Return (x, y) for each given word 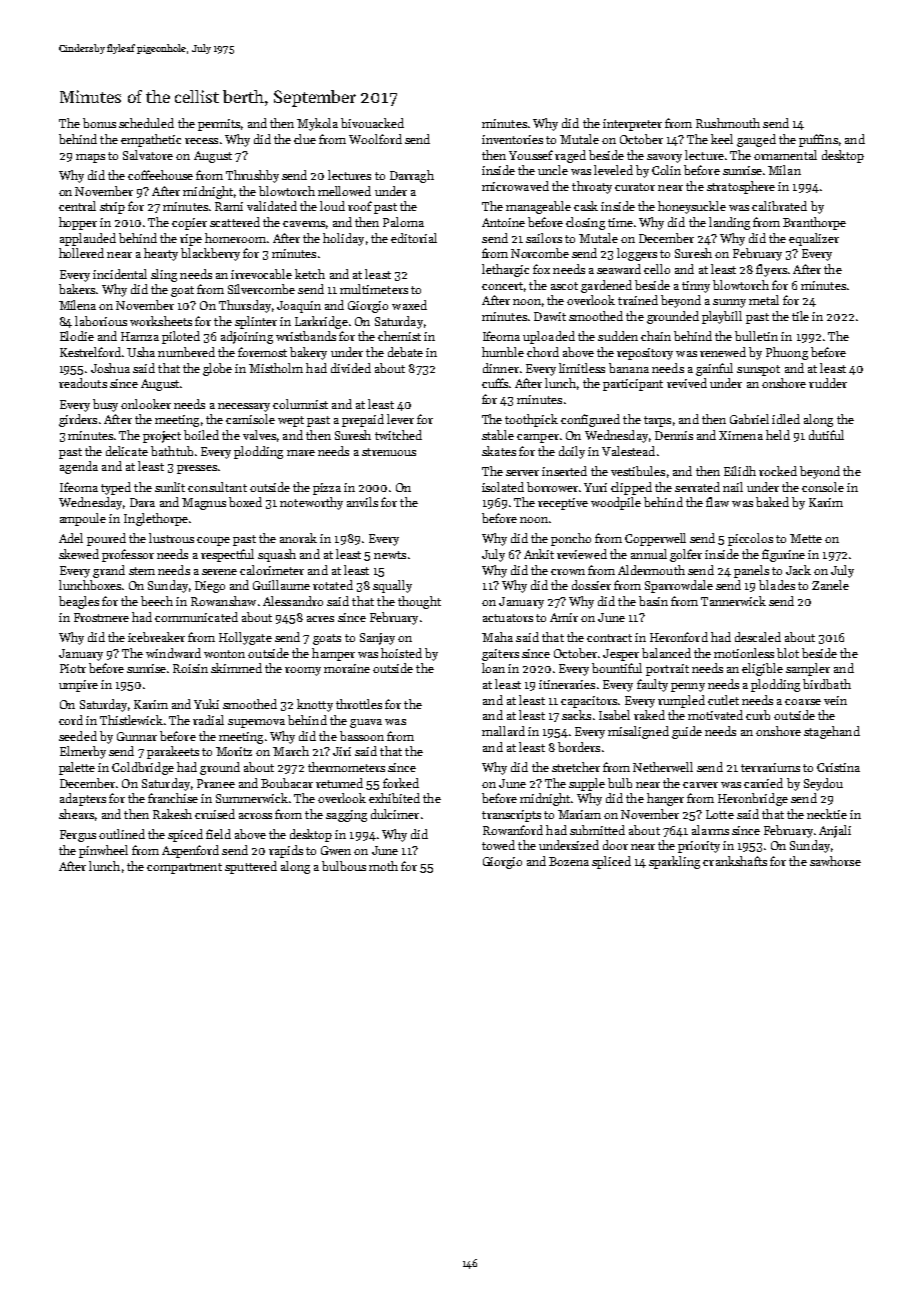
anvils (362, 502)
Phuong (787, 353)
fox (541, 269)
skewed (79, 554)
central (77, 206)
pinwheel (103, 851)
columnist (300, 404)
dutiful (826, 435)
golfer (686, 555)
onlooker (146, 404)
